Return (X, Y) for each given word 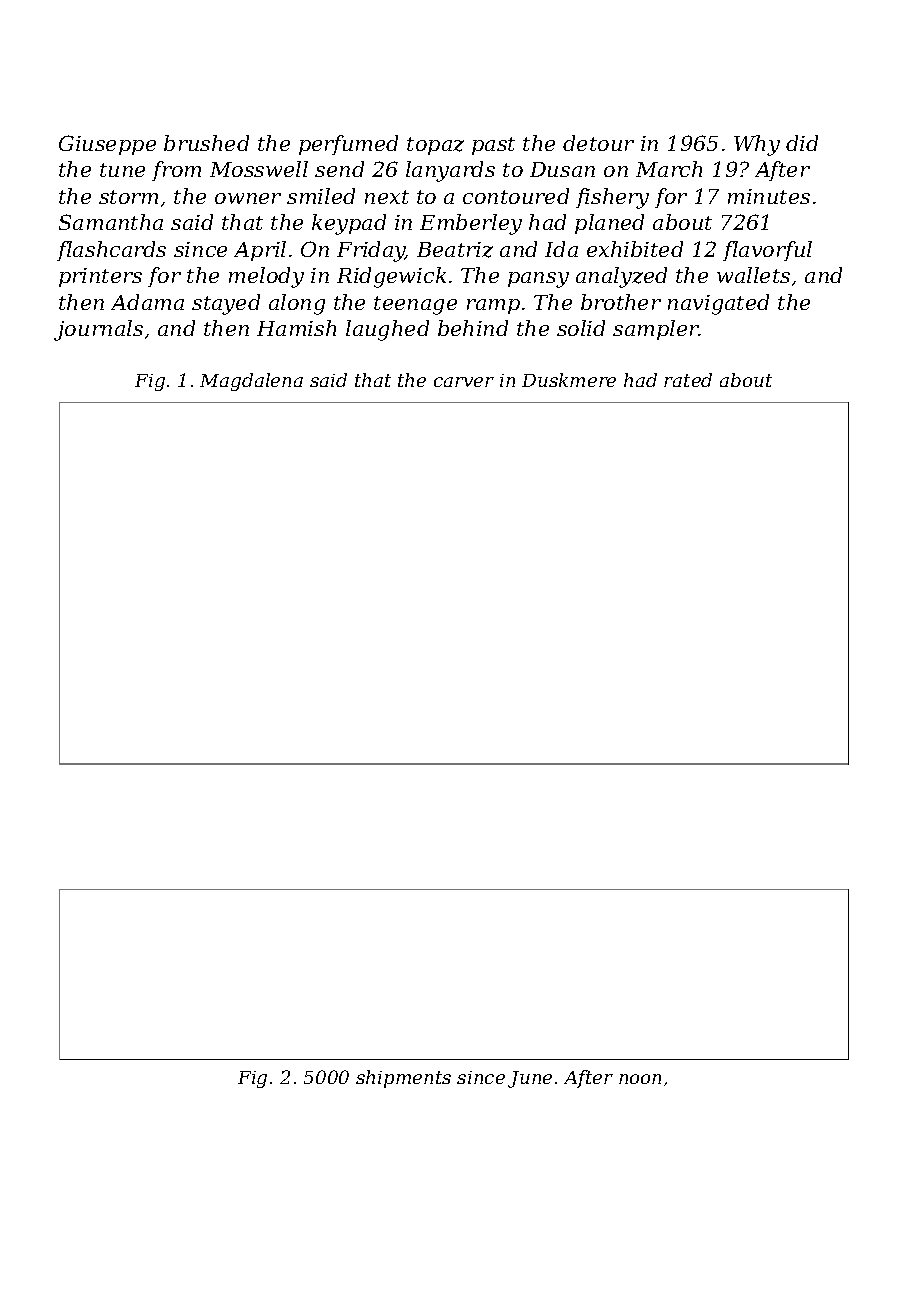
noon (640, 1079)
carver (464, 382)
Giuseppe (107, 145)
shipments (403, 1079)
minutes (769, 196)
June (530, 1079)
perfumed (348, 145)
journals (98, 330)
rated (688, 380)
